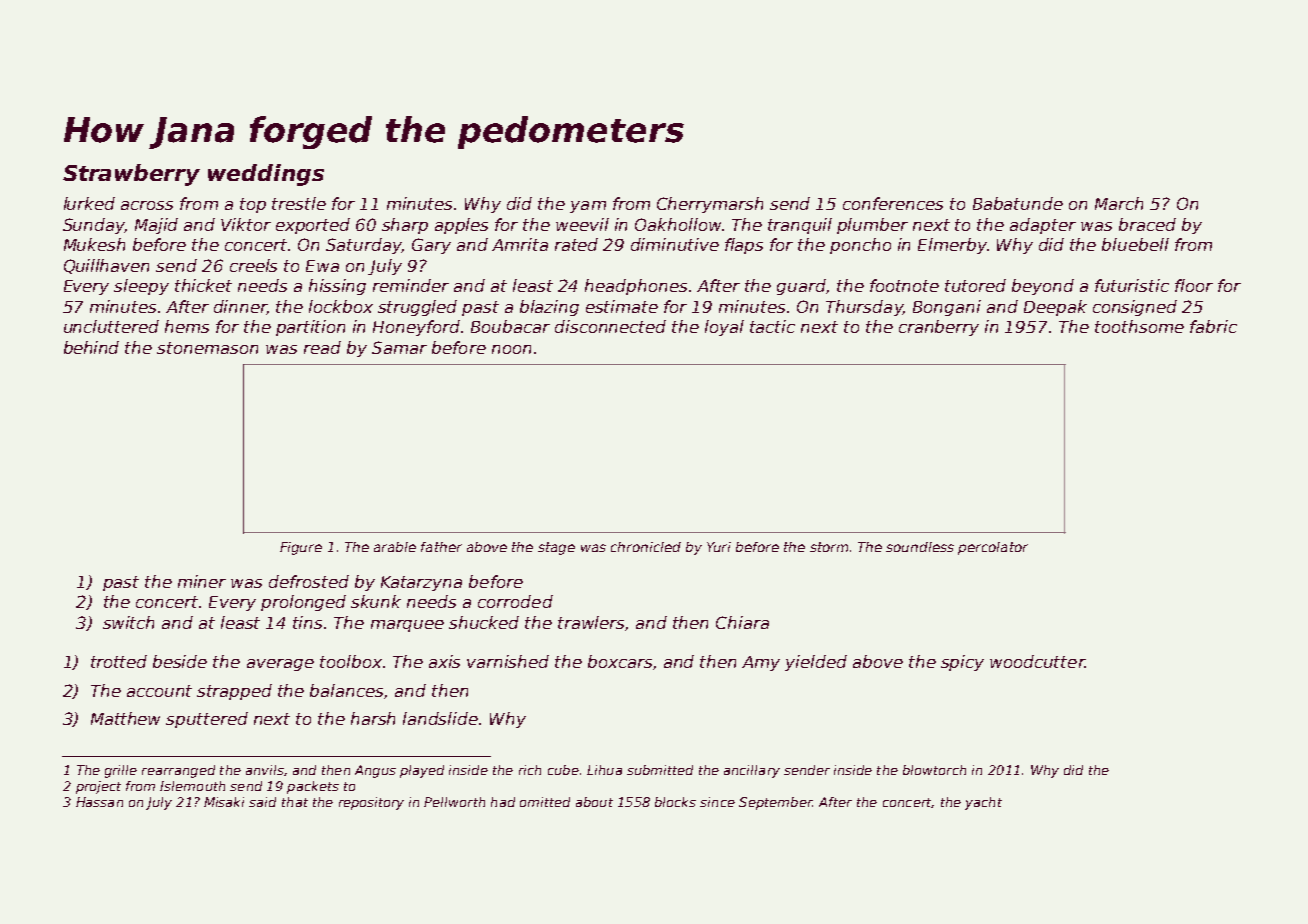  I want to click on cranberry, so click(939, 328).
